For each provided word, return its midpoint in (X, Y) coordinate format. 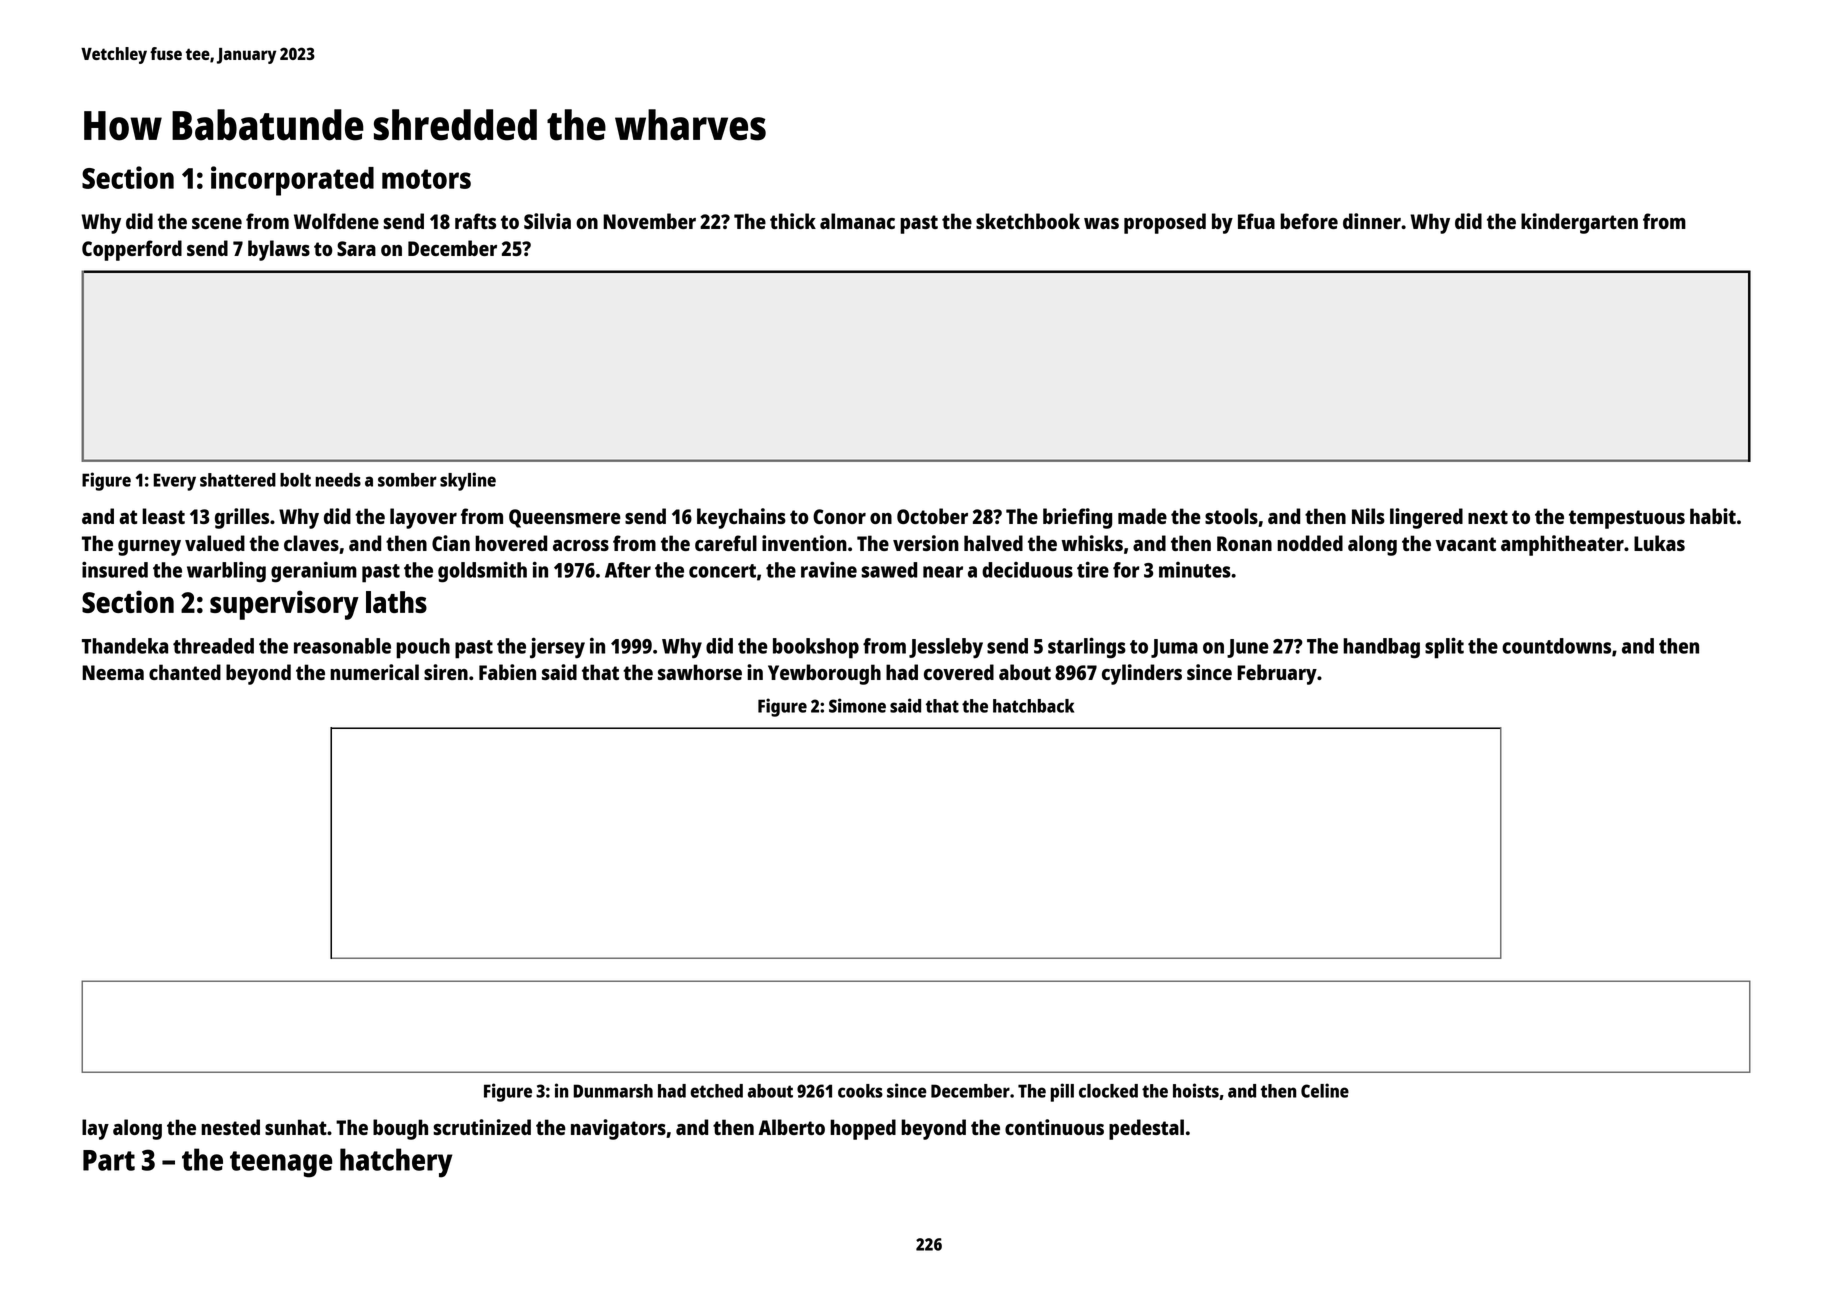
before (1309, 221)
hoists (1196, 1090)
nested (230, 1127)
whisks (1092, 543)
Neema (113, 672)
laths (396, 602)
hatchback (1033, 706)
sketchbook (1028, 221)
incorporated (292, 181)
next (1488, 517)
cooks (860, 1091)
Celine (1325, 1090)
